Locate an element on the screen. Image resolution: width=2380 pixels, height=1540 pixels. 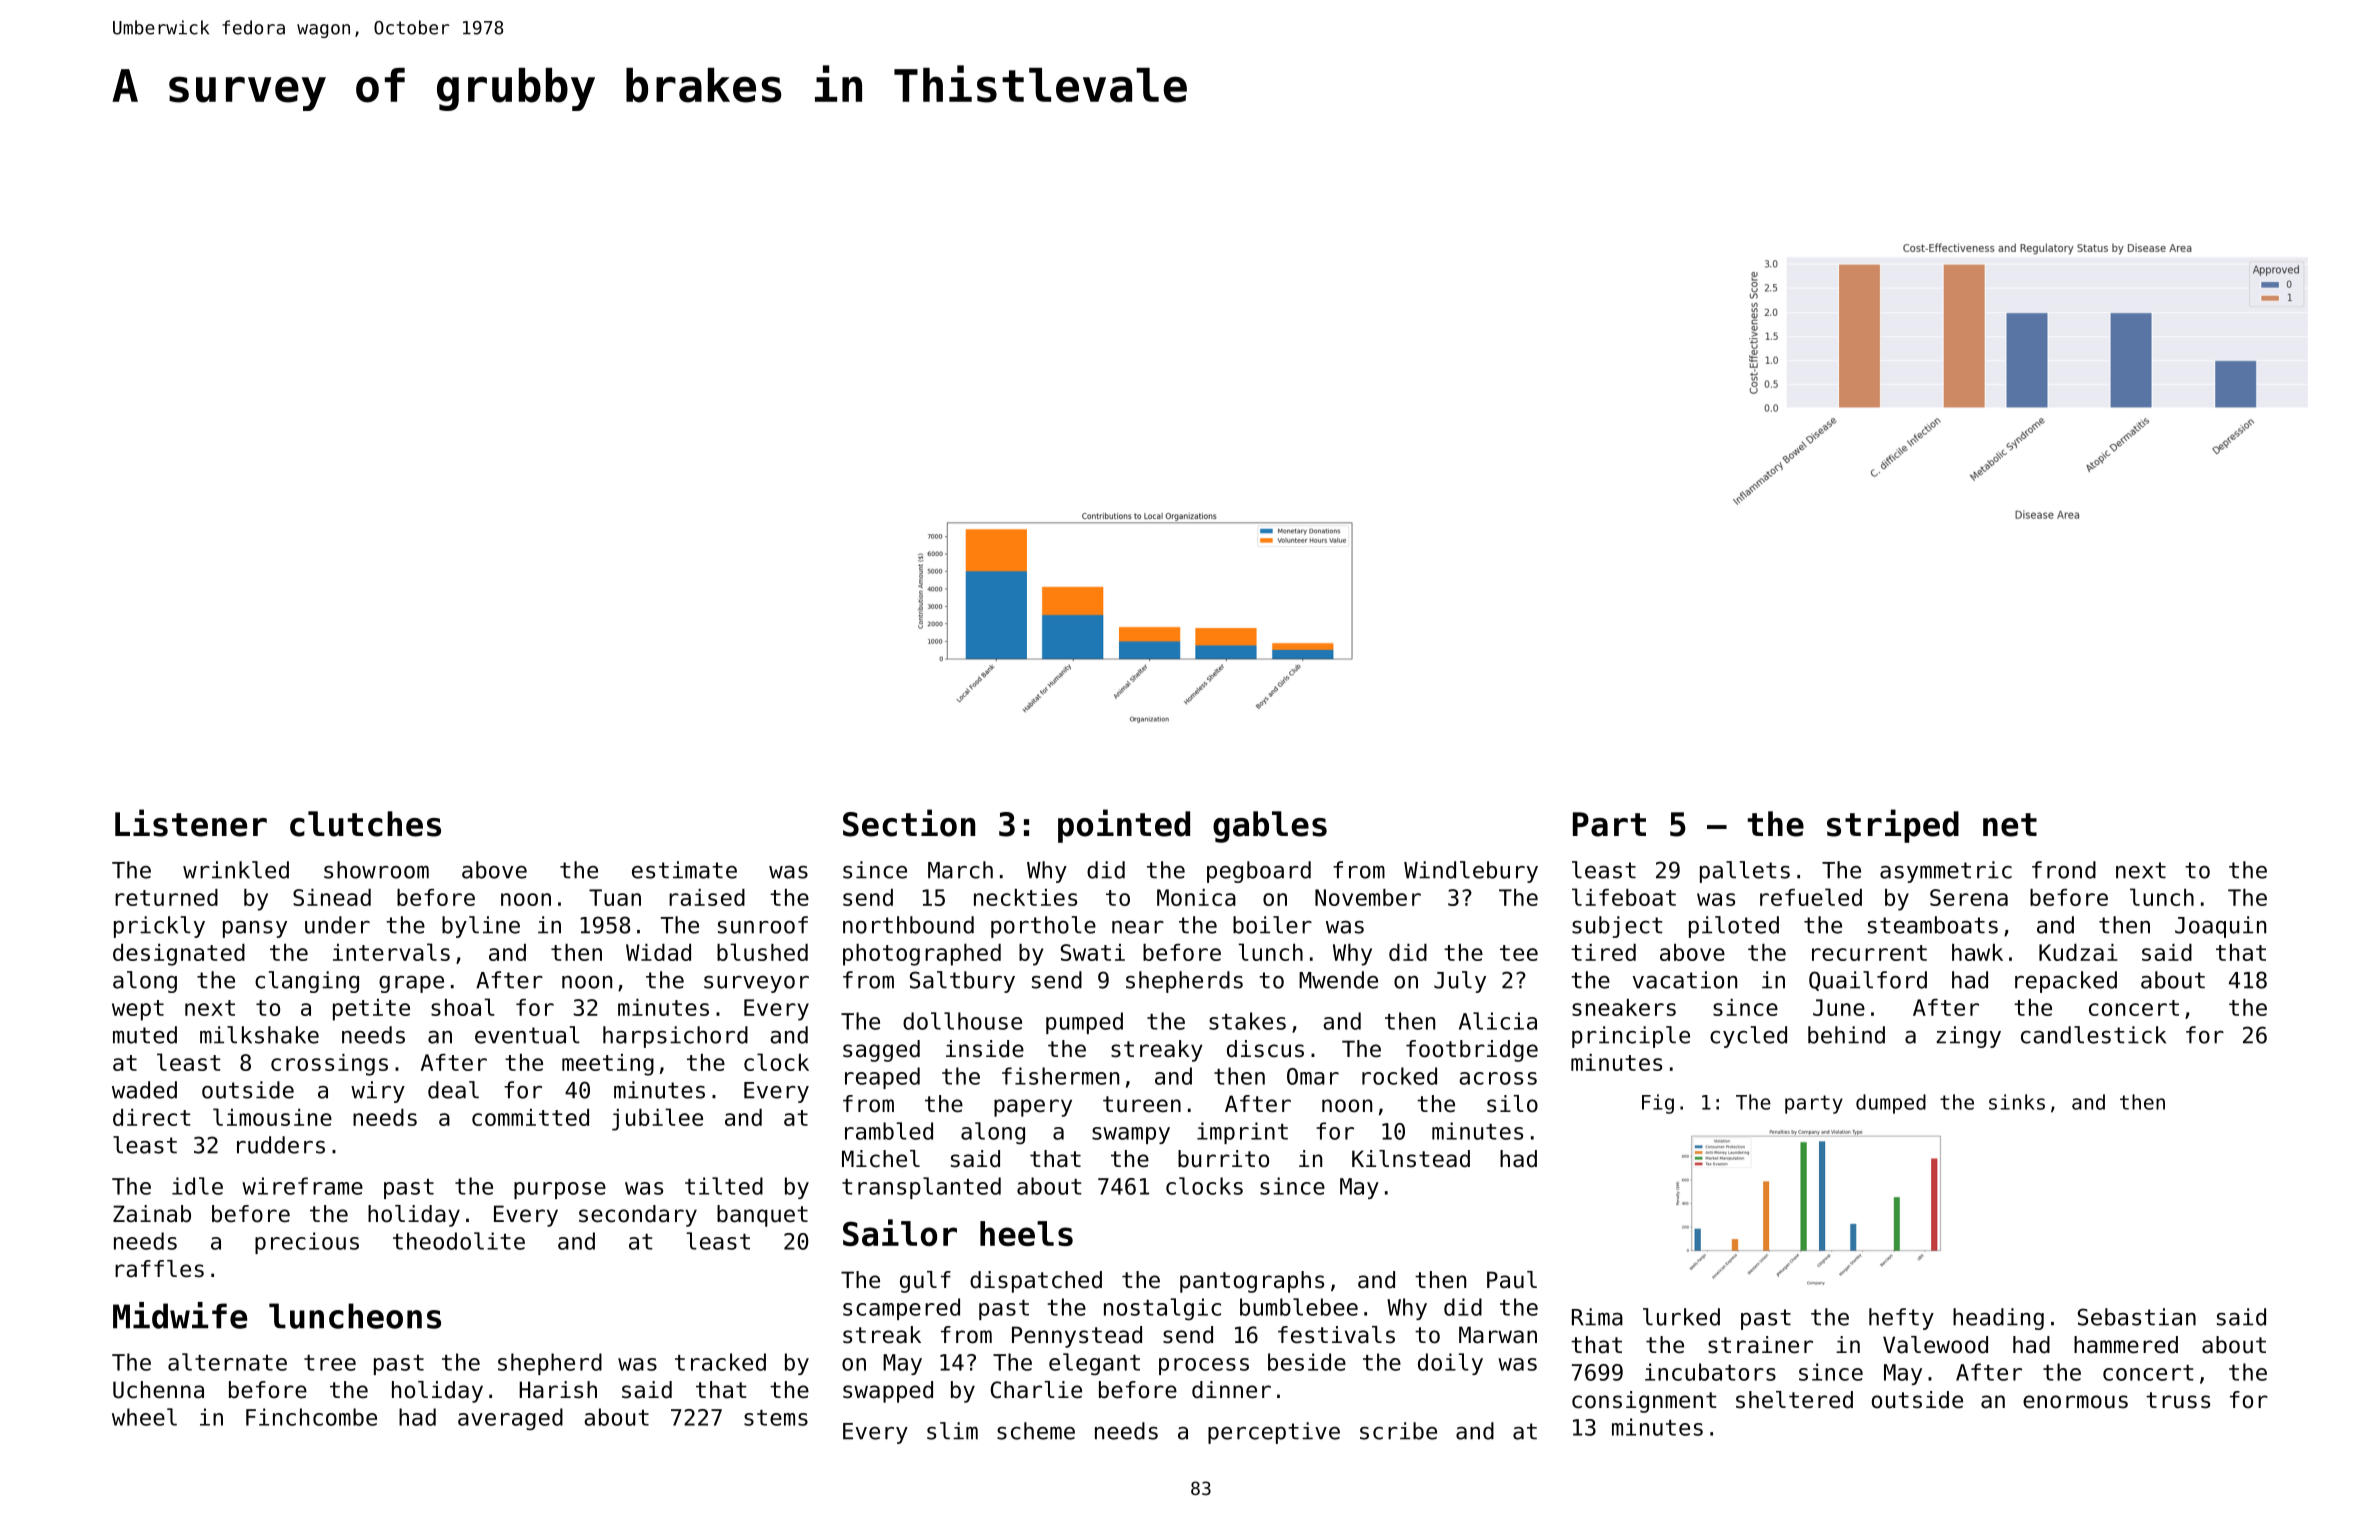
scheme is located at coordinates (1036, 1431).
